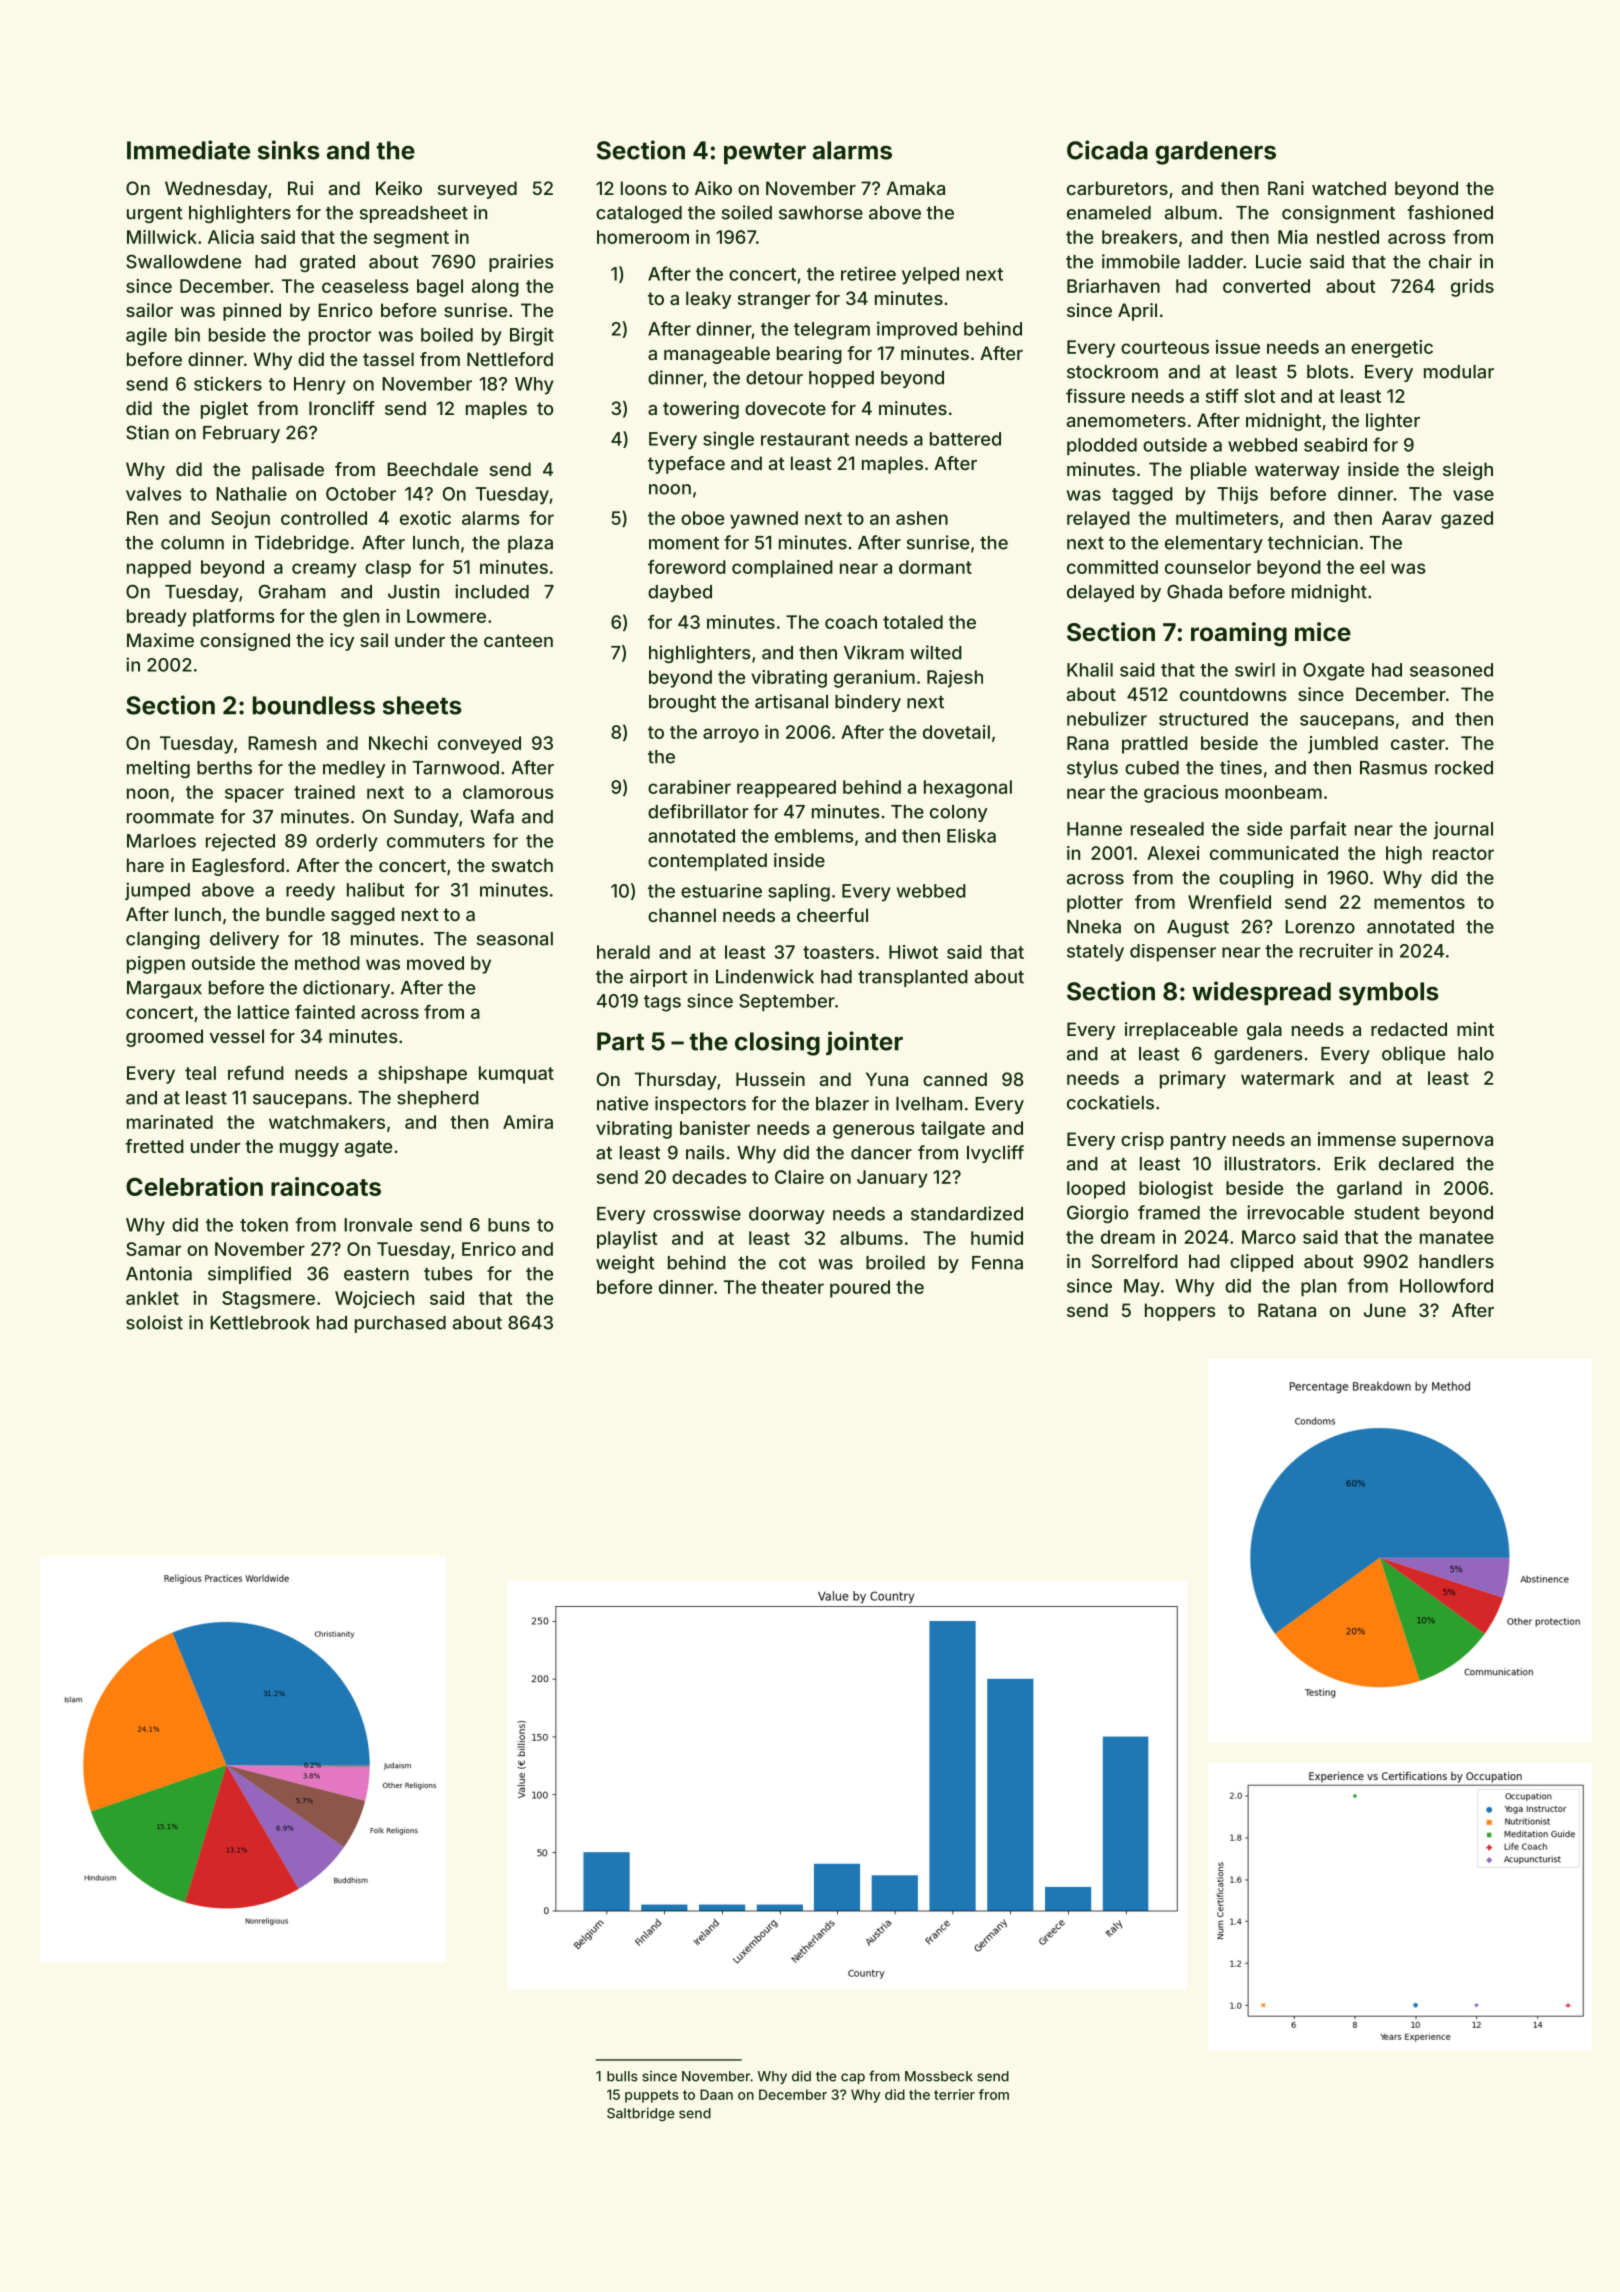  Describe the element at coordinates (1450, 212) in the screenshot. I see `fashioned` at that location.
